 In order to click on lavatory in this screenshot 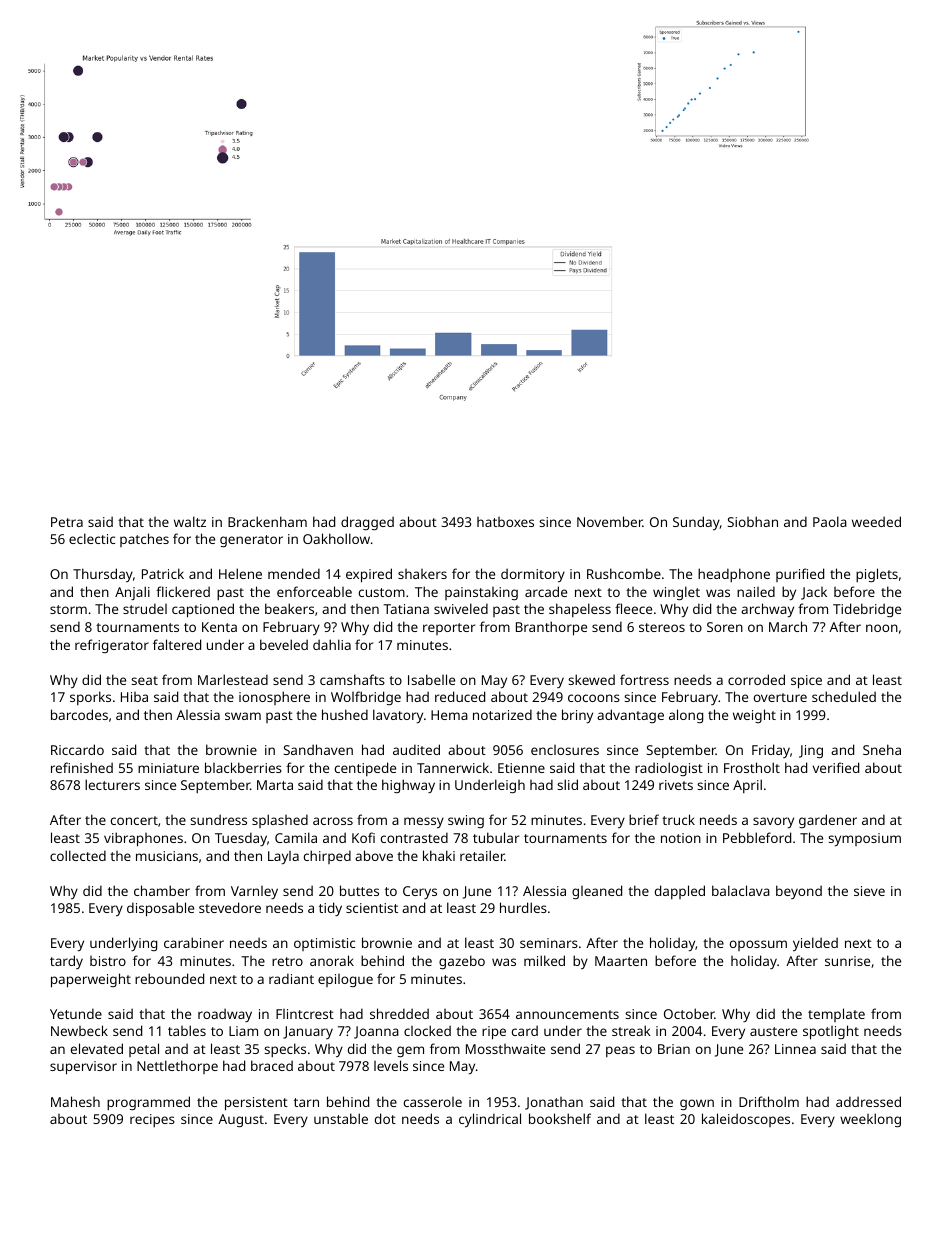, I will do `click(398, 716)`.
